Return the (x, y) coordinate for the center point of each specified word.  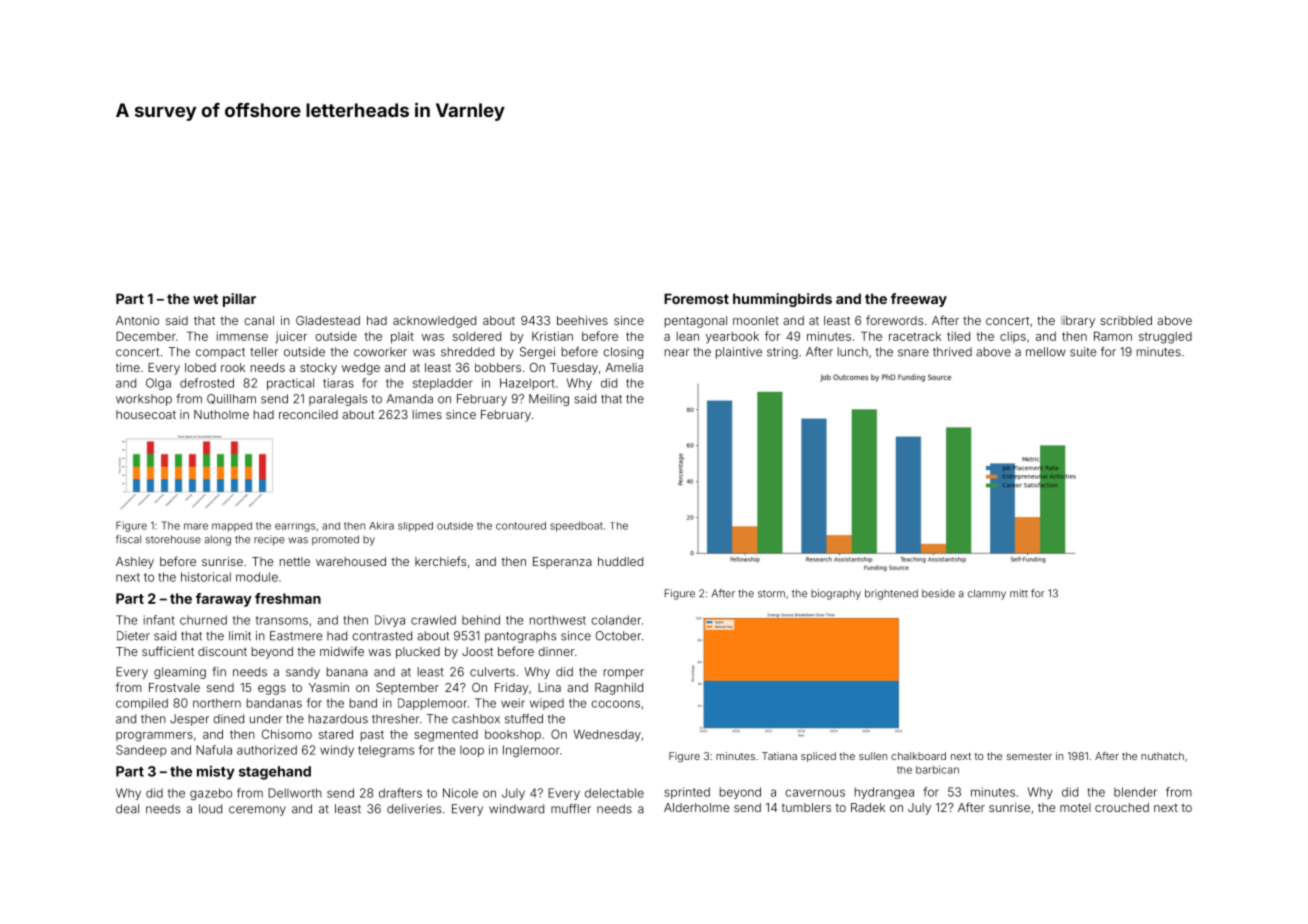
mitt (1019, 593)
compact (220, 353)
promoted (335, 540)
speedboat (576, 526)
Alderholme (696, 807)
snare (913, 353)
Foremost (696, 298)
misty (216, 773)
